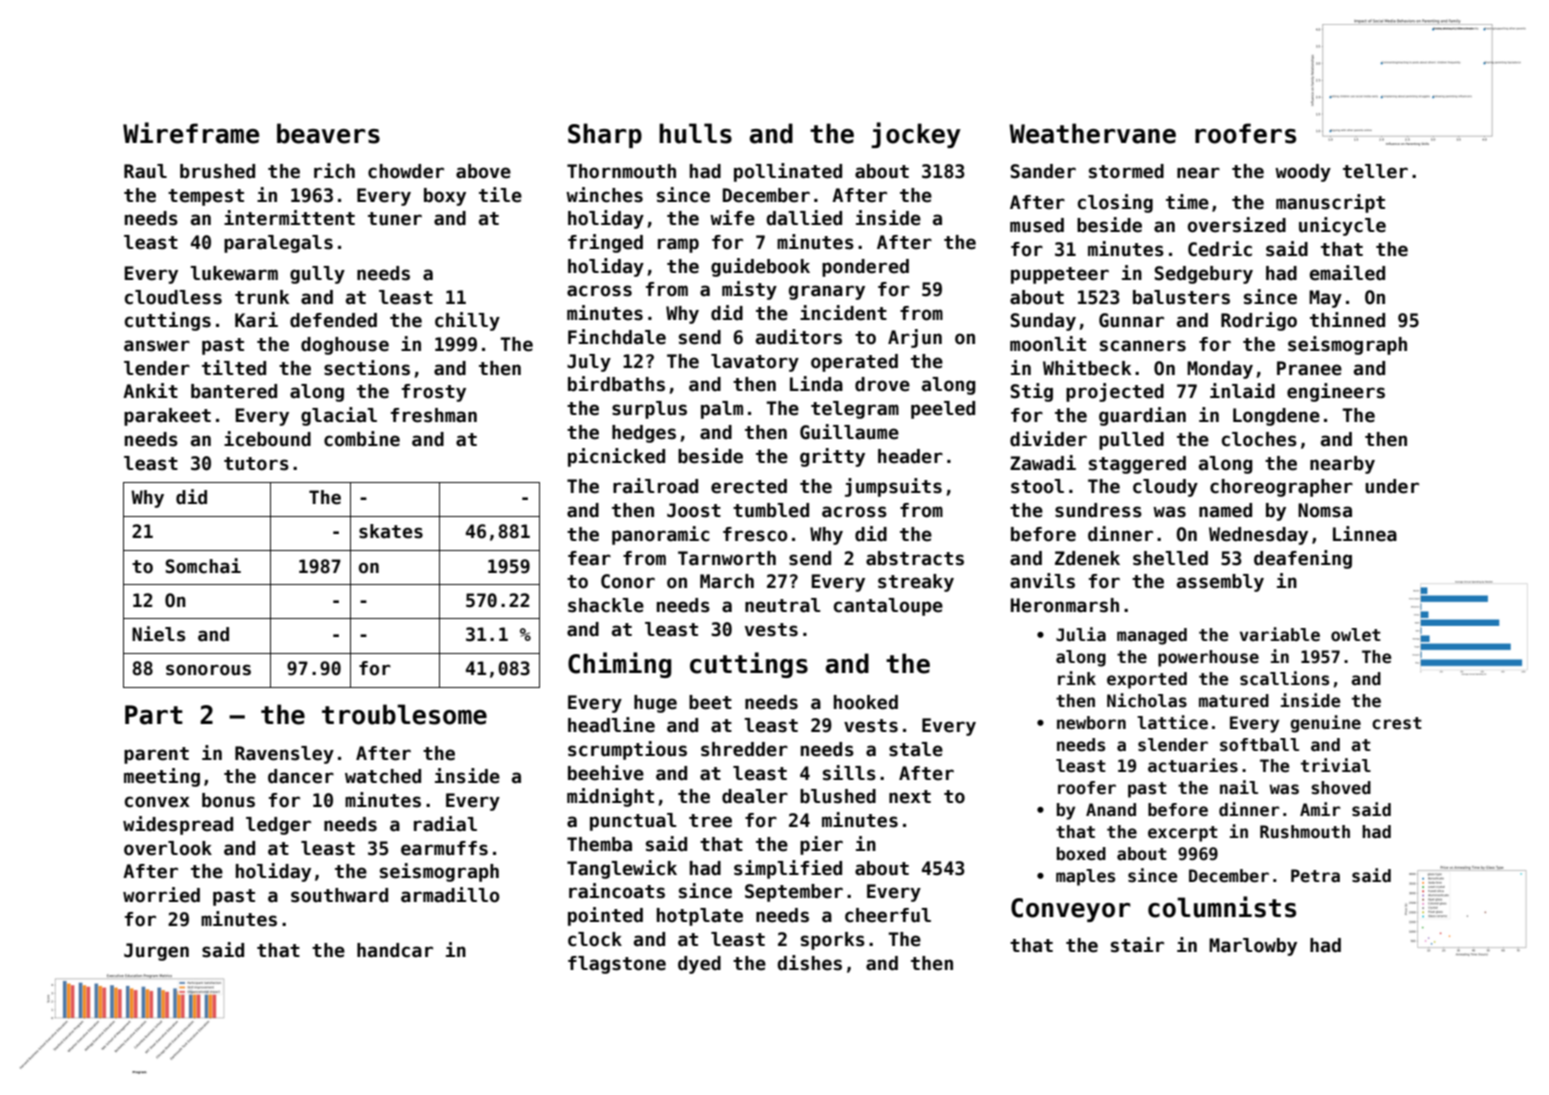 The height and width of the screenshot is (1095, 1549). What do you see at coordinates (865, 268) in the screenshot?
I see `pondered` at bounding box center [865, 268].
